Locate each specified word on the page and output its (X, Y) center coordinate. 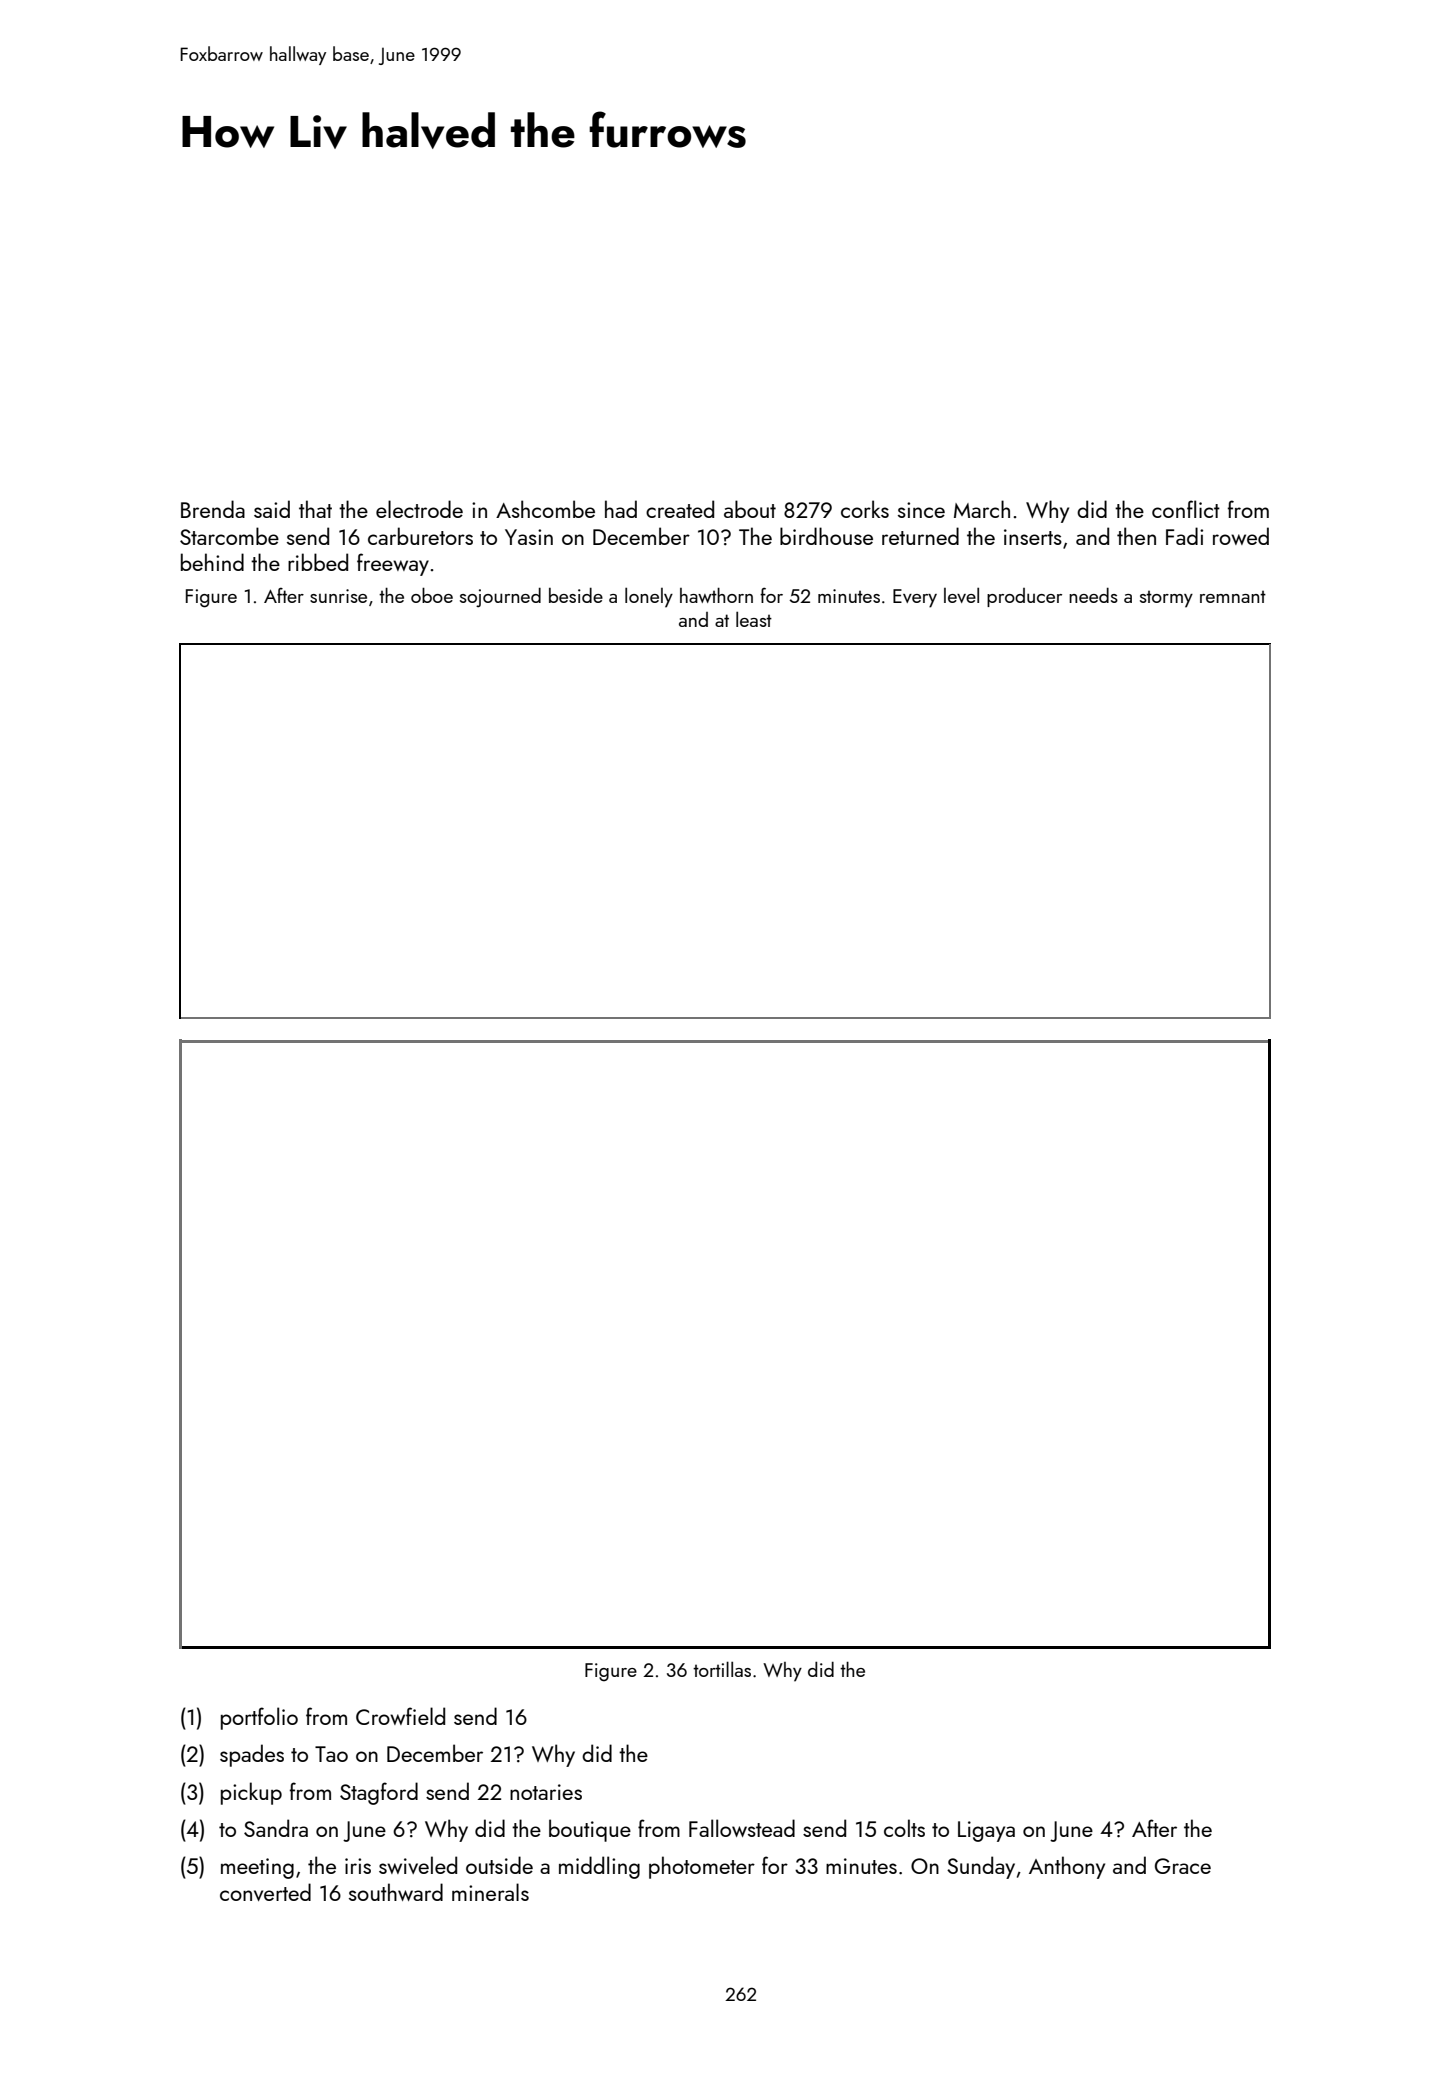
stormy (1166, 599)
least (754, 619)
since (921, 510)
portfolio (259, 1718)
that (315, 509)
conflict (1186, 509)
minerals (490, 1892)
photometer (702, 1867)
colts (904, 1828)
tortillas (722, 1669)
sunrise (338, 596)
